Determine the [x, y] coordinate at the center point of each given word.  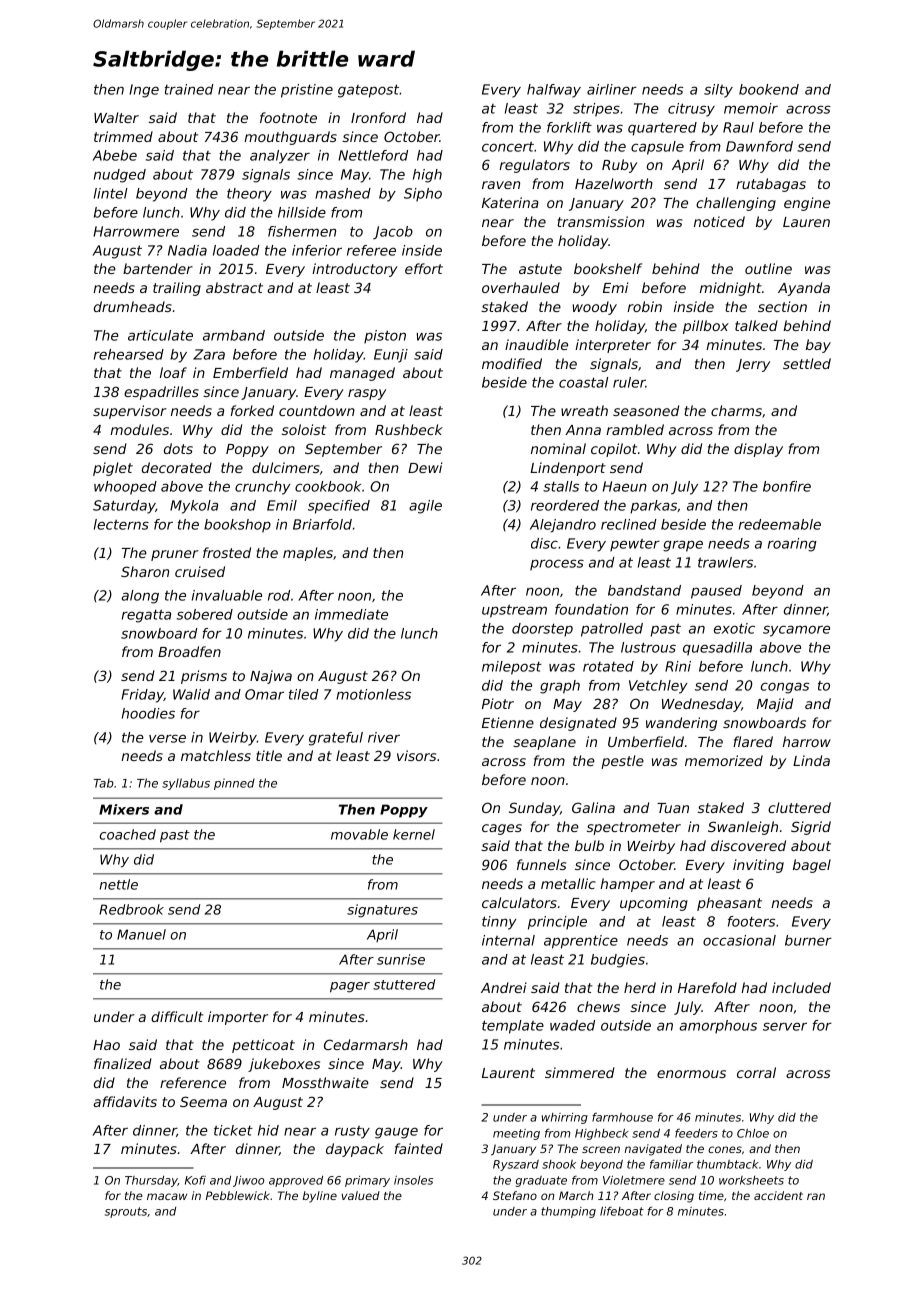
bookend [769, 89]
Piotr [498, 703]
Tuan [673, 808]
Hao [106, 1045]
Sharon [145, 571]
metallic [568, 883]
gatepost [368, 91]
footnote [288, 117]
